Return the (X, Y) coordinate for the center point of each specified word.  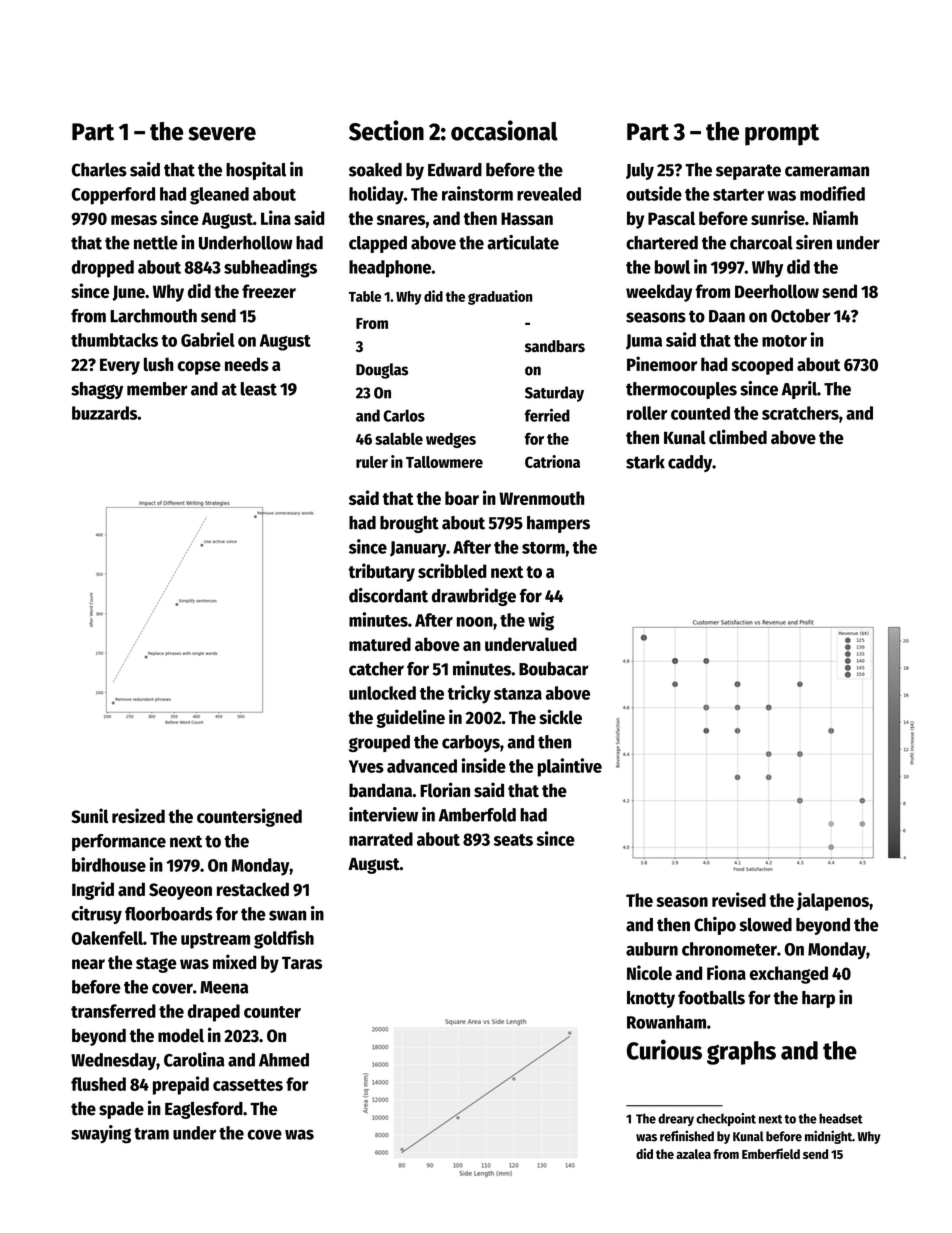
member (157, 389)
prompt (782, 135)
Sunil (89, 815)
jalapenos (833, 901)
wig (541, 621)
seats (513, 840)
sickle (560, 716)
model (181, 1036)
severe (222, 134)
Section (386, 130)
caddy (690, 463)
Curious (664, 1049)
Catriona (552, 461)
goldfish (284, 939)
